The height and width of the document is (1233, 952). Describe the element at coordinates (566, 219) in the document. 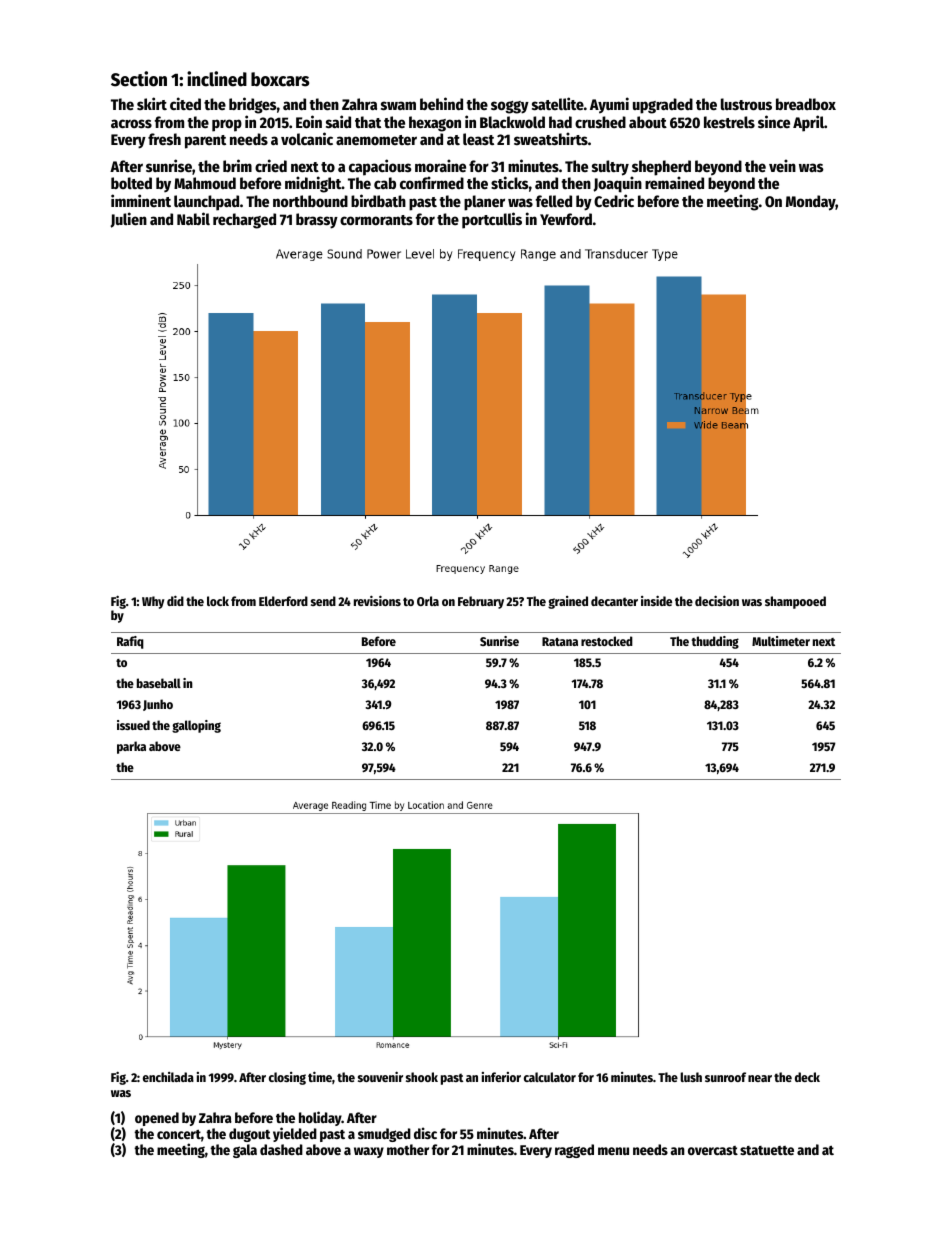

I see `Yewford` at that location.
